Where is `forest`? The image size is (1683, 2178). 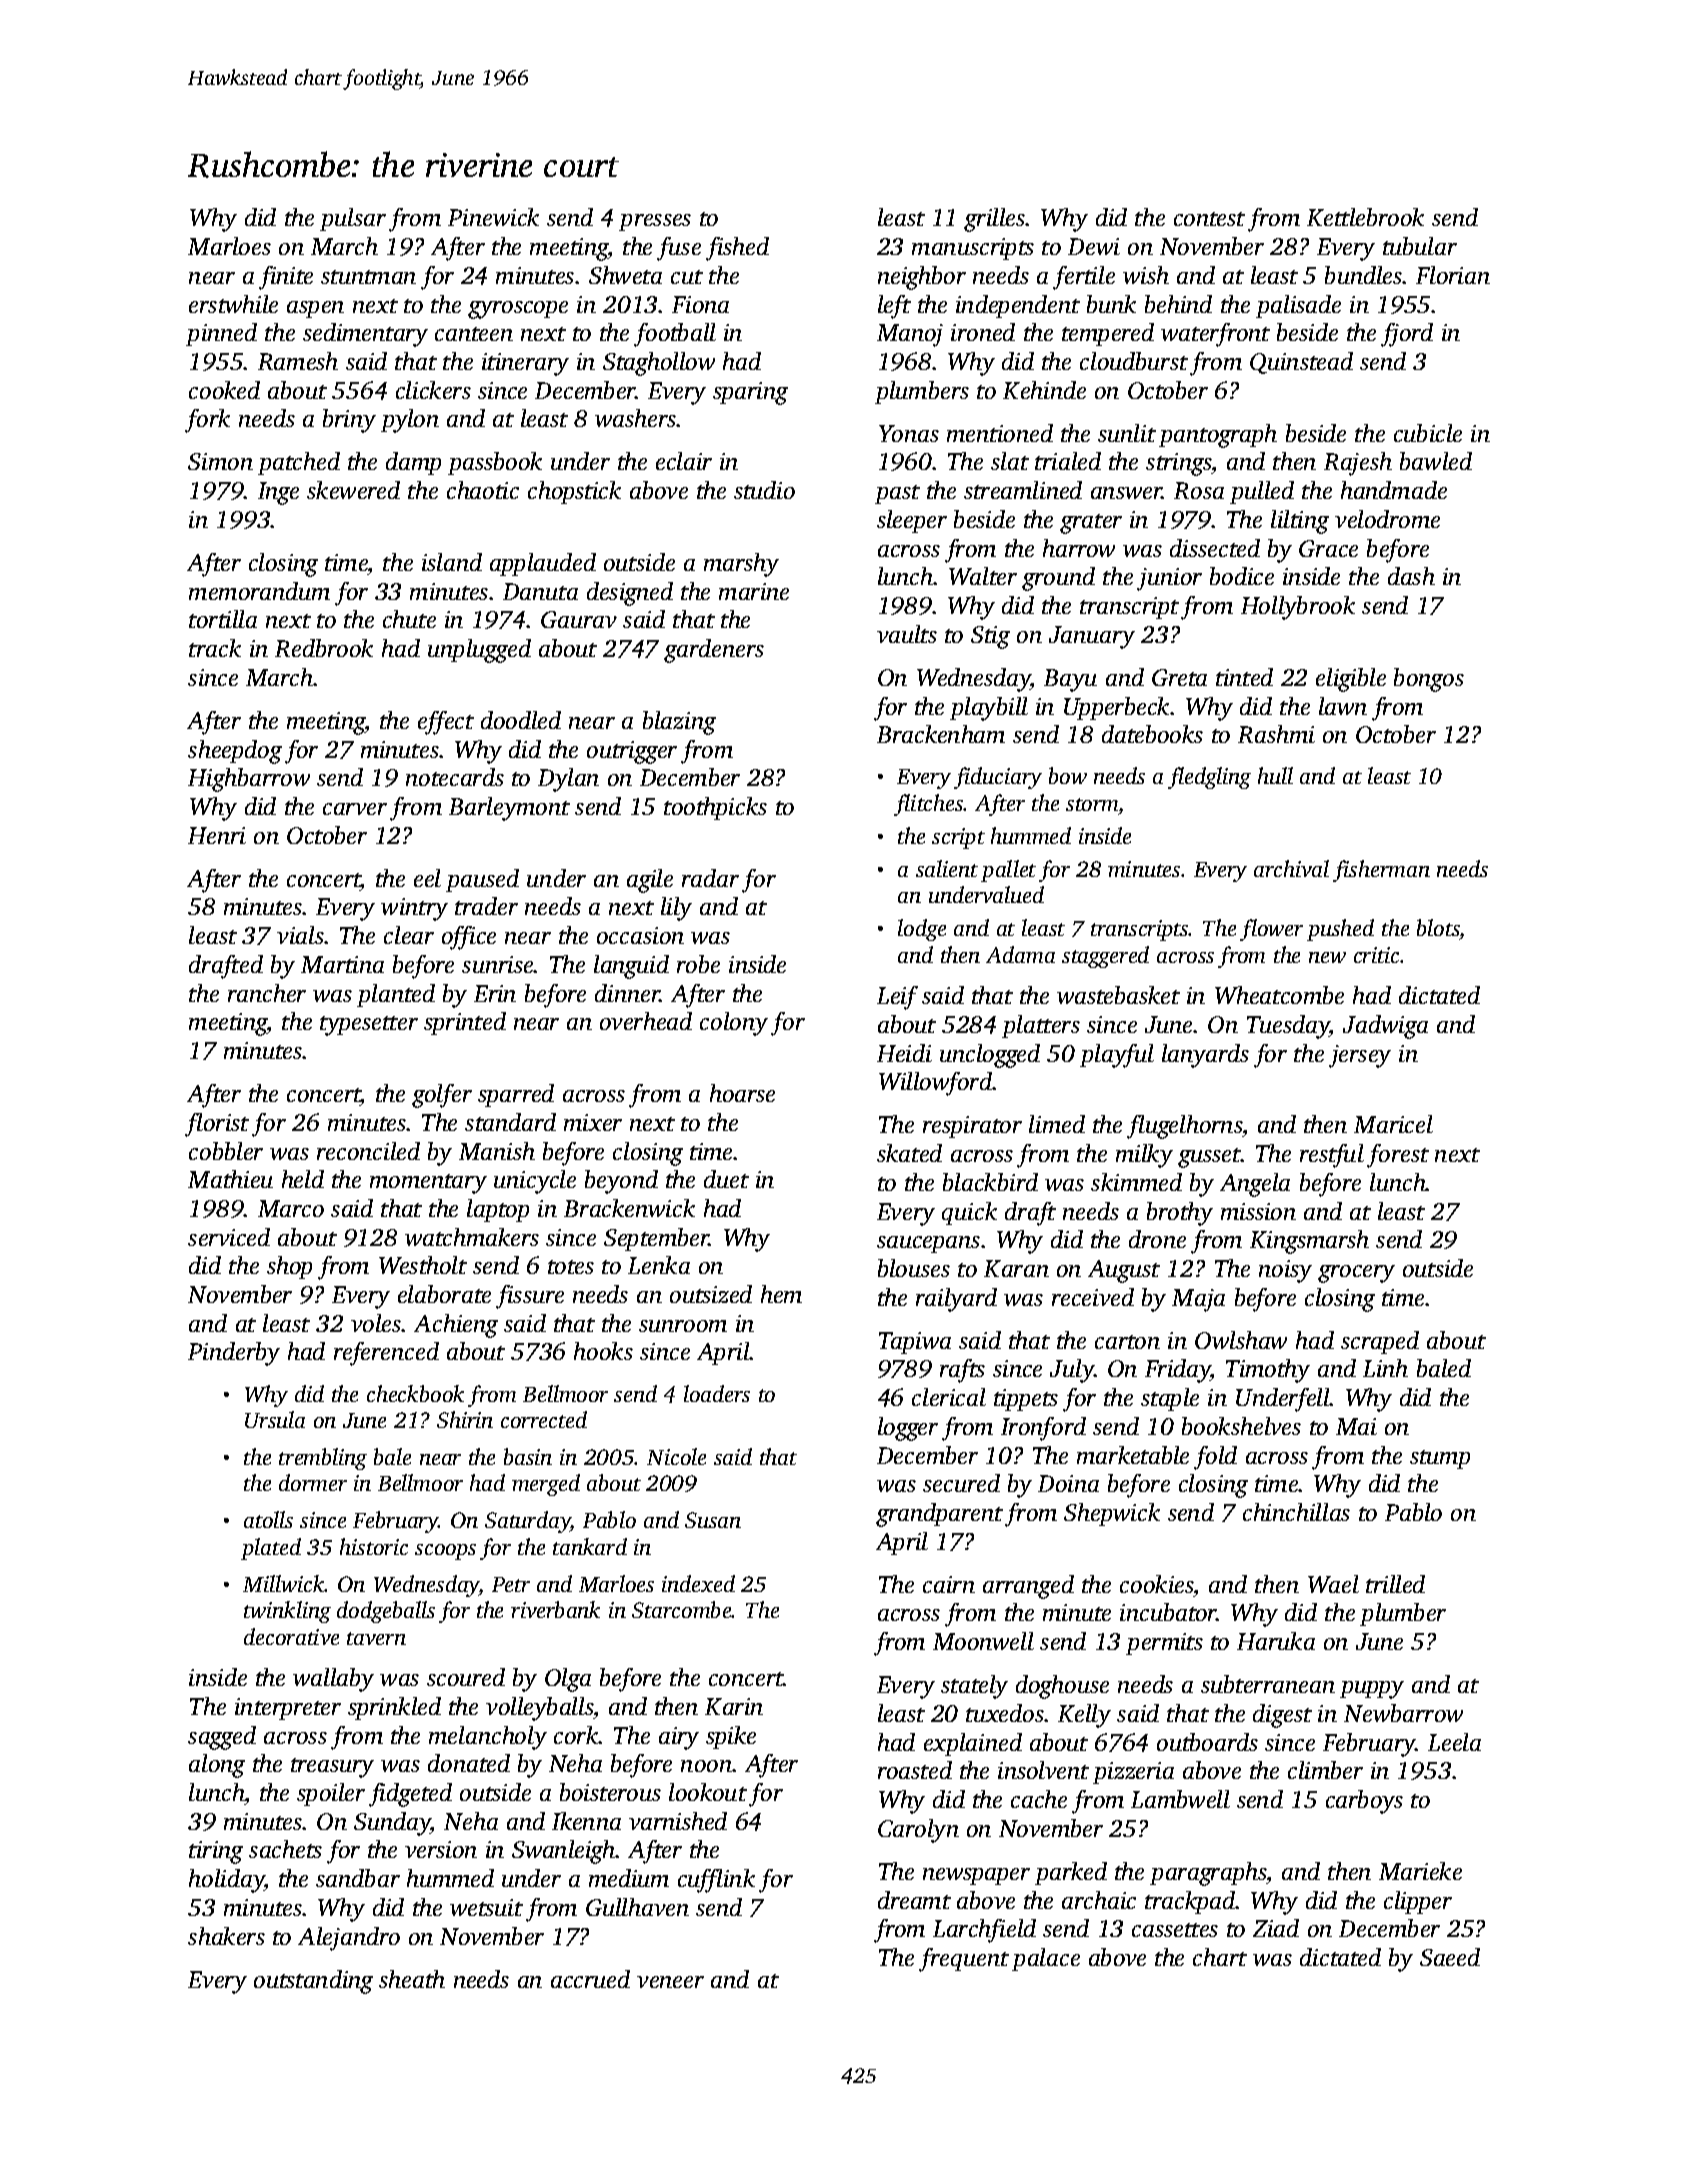
forest is located at coordinates (1398, 1156).
